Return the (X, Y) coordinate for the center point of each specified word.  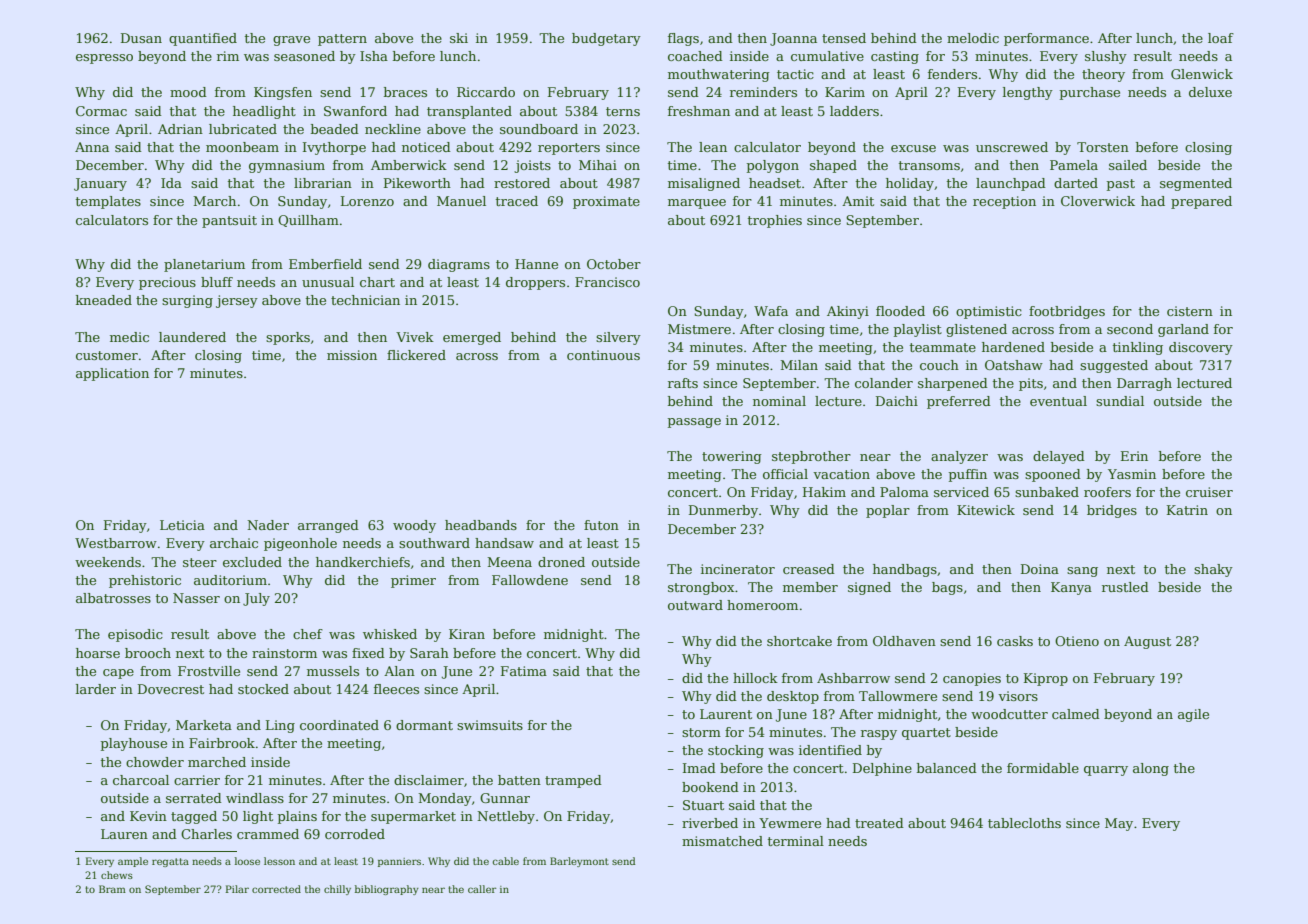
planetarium (204, 265)
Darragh (1144, 384)
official (785, 474)
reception (1004, 202)
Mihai (598, 165)
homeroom (762, 605)
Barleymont (579, 862)
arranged (328, 526)
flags (683, 39)
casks (1015, 641)
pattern (342, 40)
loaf (1221, 38)
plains (297, 817)
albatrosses (113, 598)
